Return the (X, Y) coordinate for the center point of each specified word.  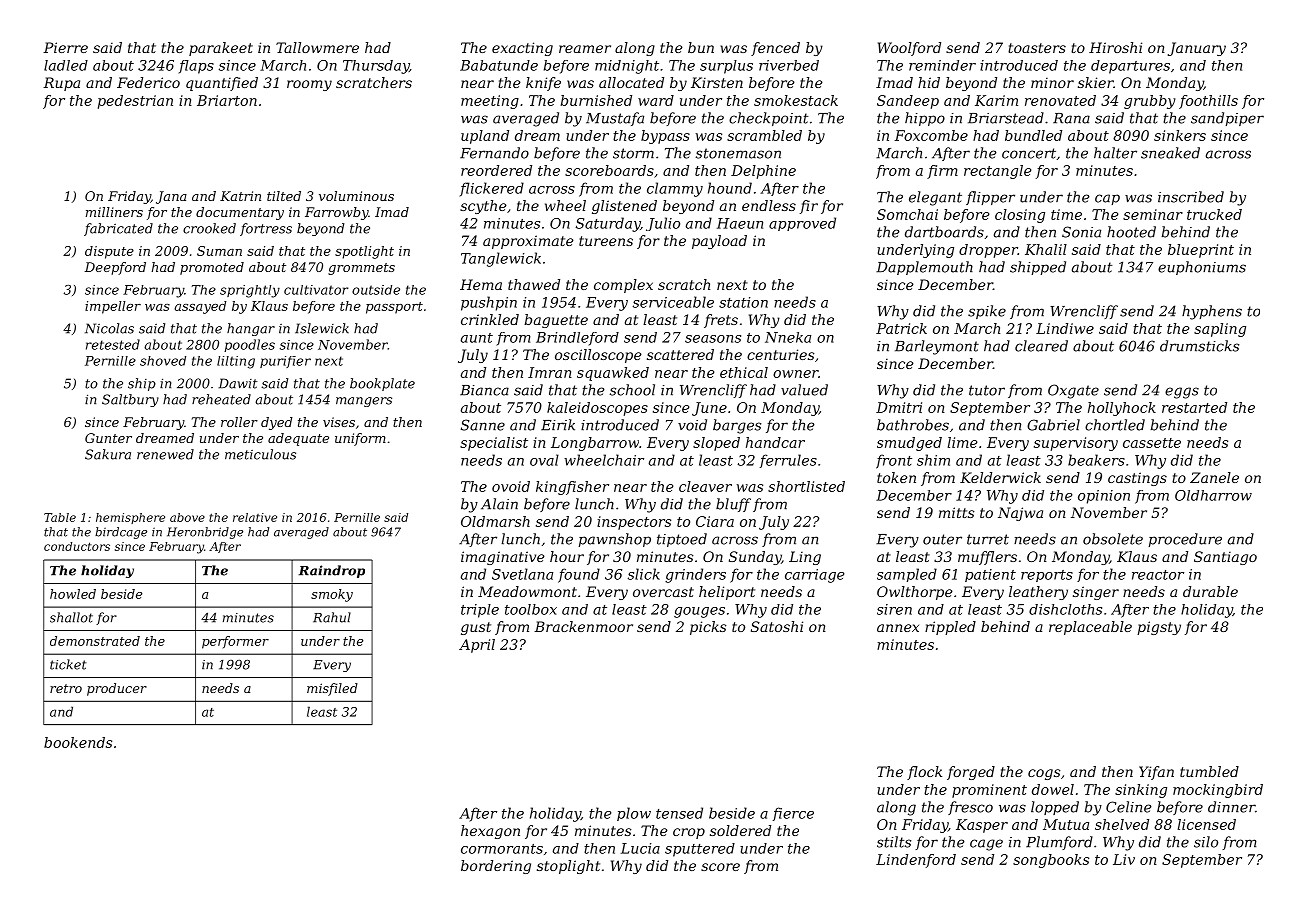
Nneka (788, 337)
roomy (309, 85)
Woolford (909, 49)
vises (339, 422)
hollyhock (1122, 409)
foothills (1208, 102)
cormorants (502, 849)
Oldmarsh (495, 521)
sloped (716, 444)
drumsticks (1199, 346)
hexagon (490, 832)
